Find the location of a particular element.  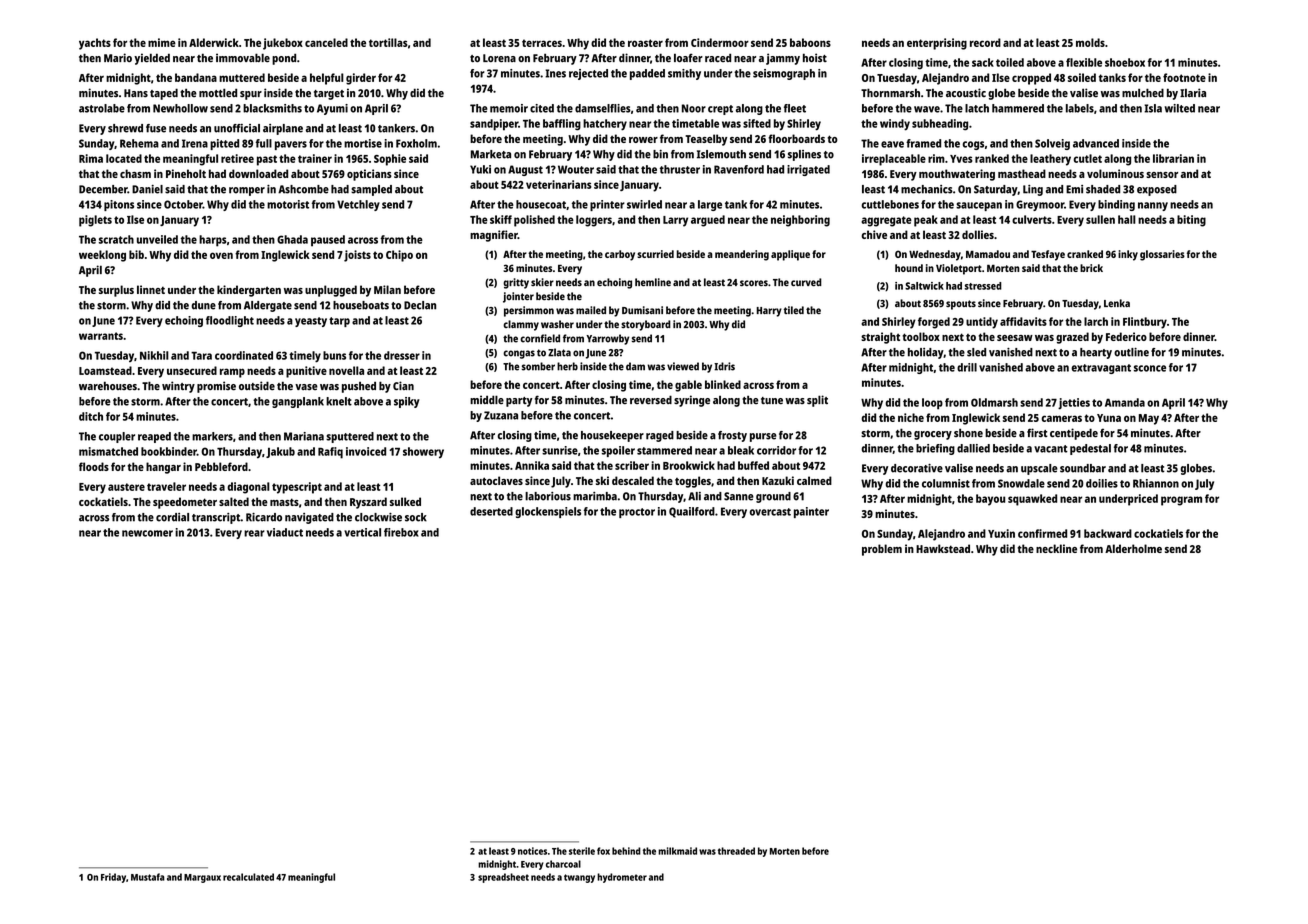

Friday is located at coordinates (113, 878).
